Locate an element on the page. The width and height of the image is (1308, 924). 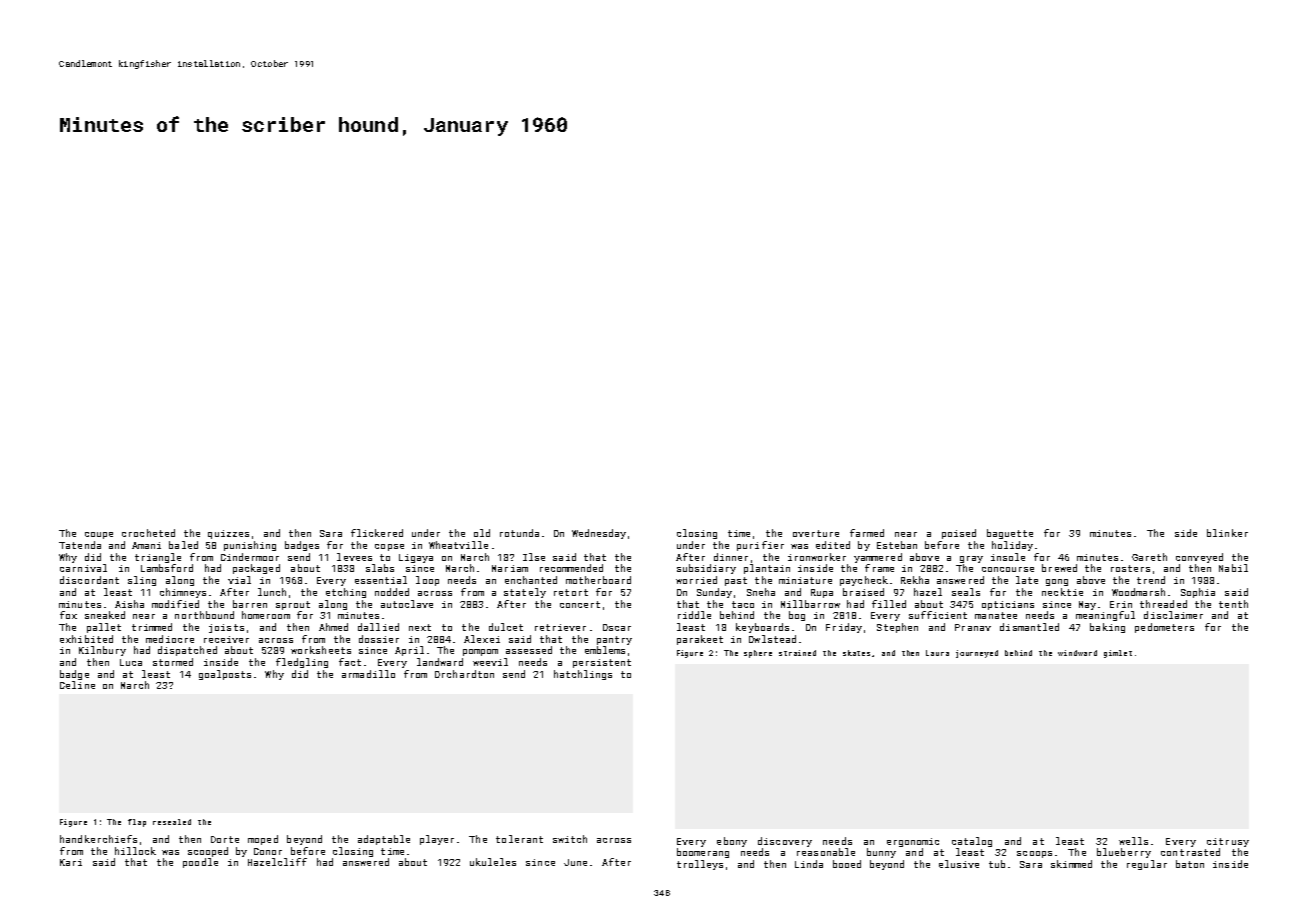
overture is located at coordinates (816, 533).
